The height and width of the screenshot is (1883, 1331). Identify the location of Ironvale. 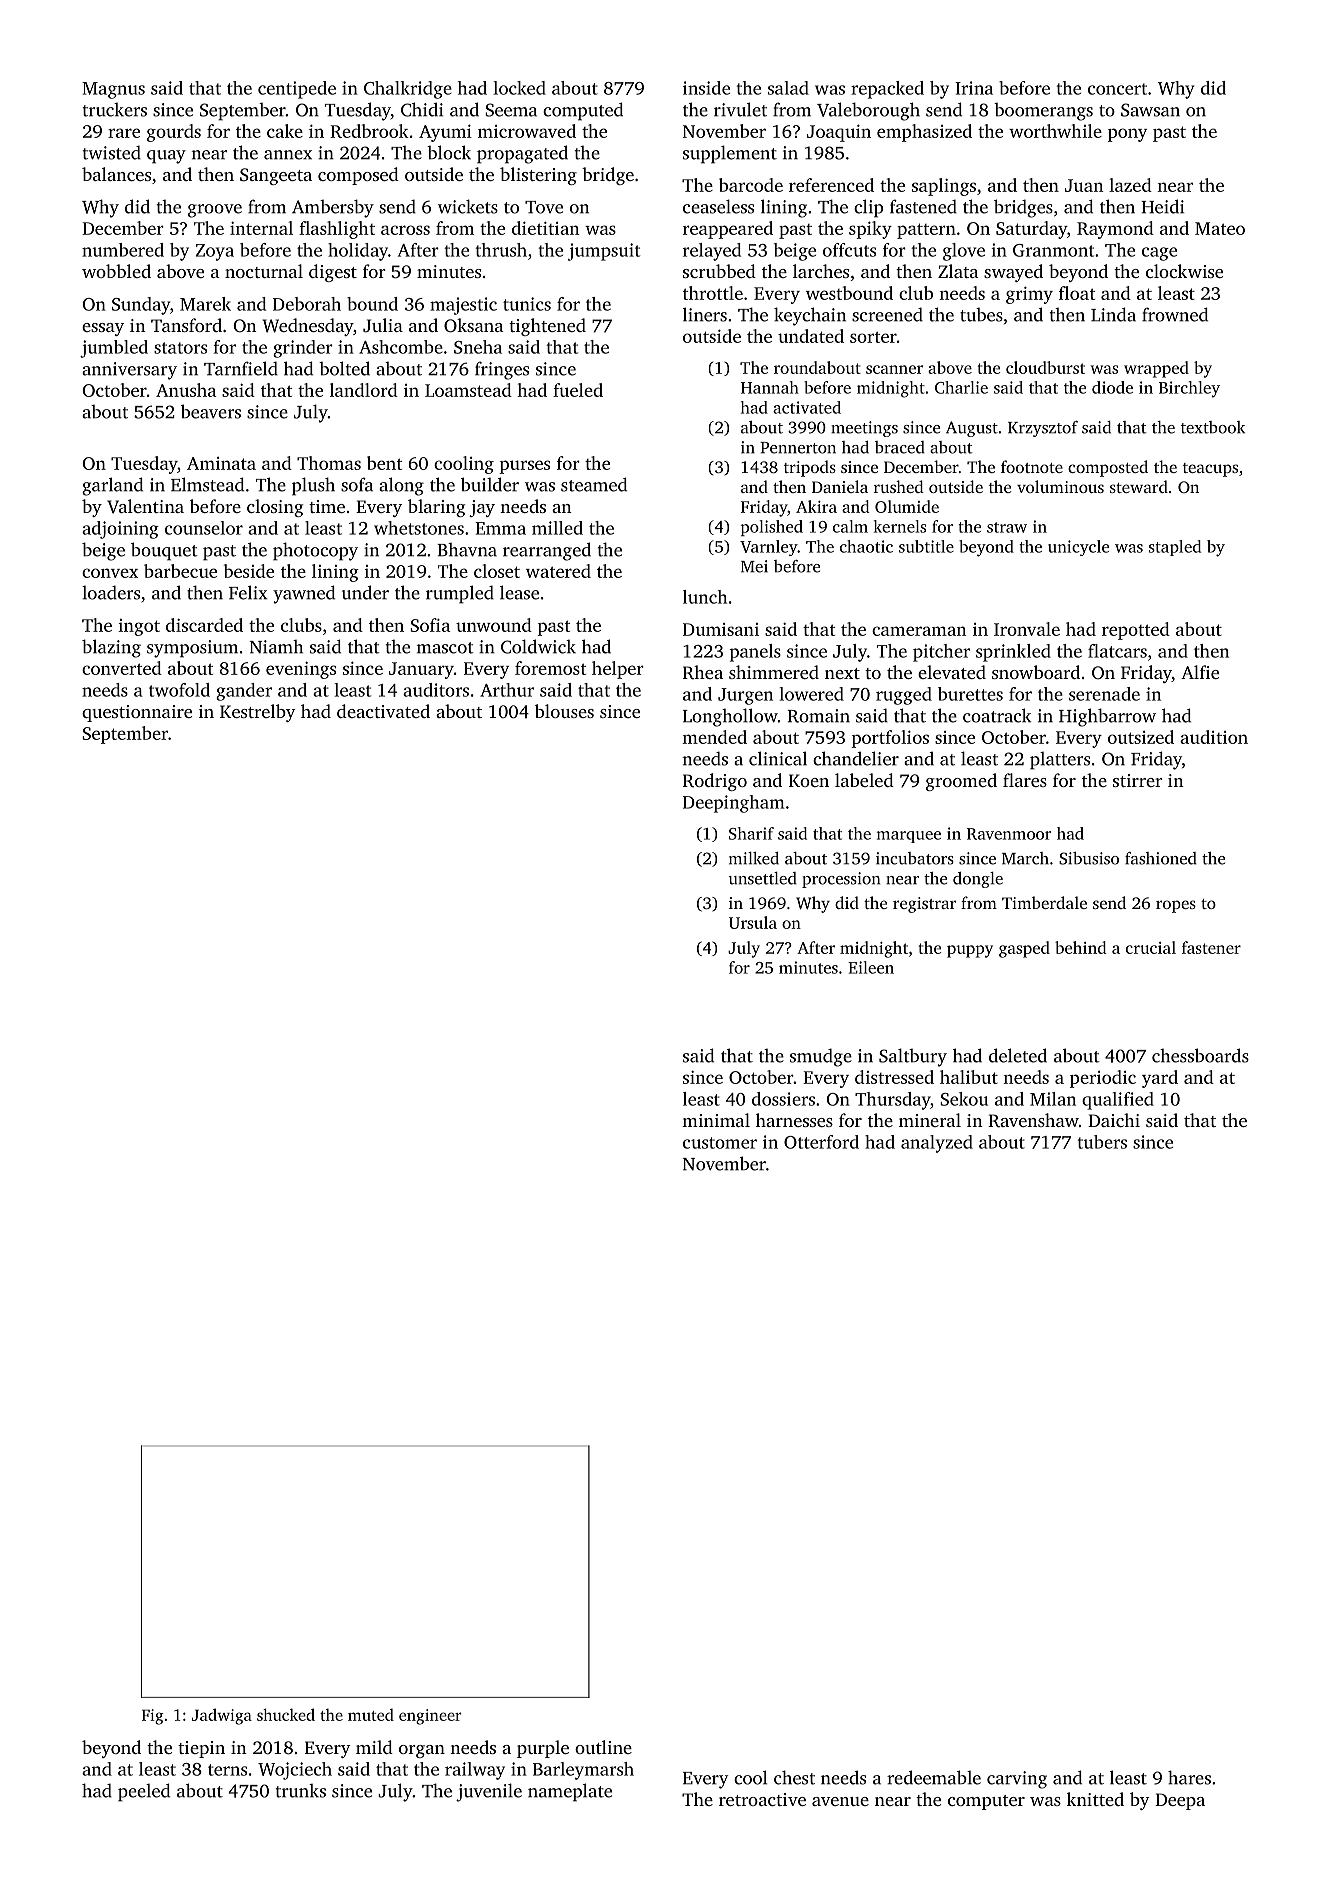
(1027, 629).
